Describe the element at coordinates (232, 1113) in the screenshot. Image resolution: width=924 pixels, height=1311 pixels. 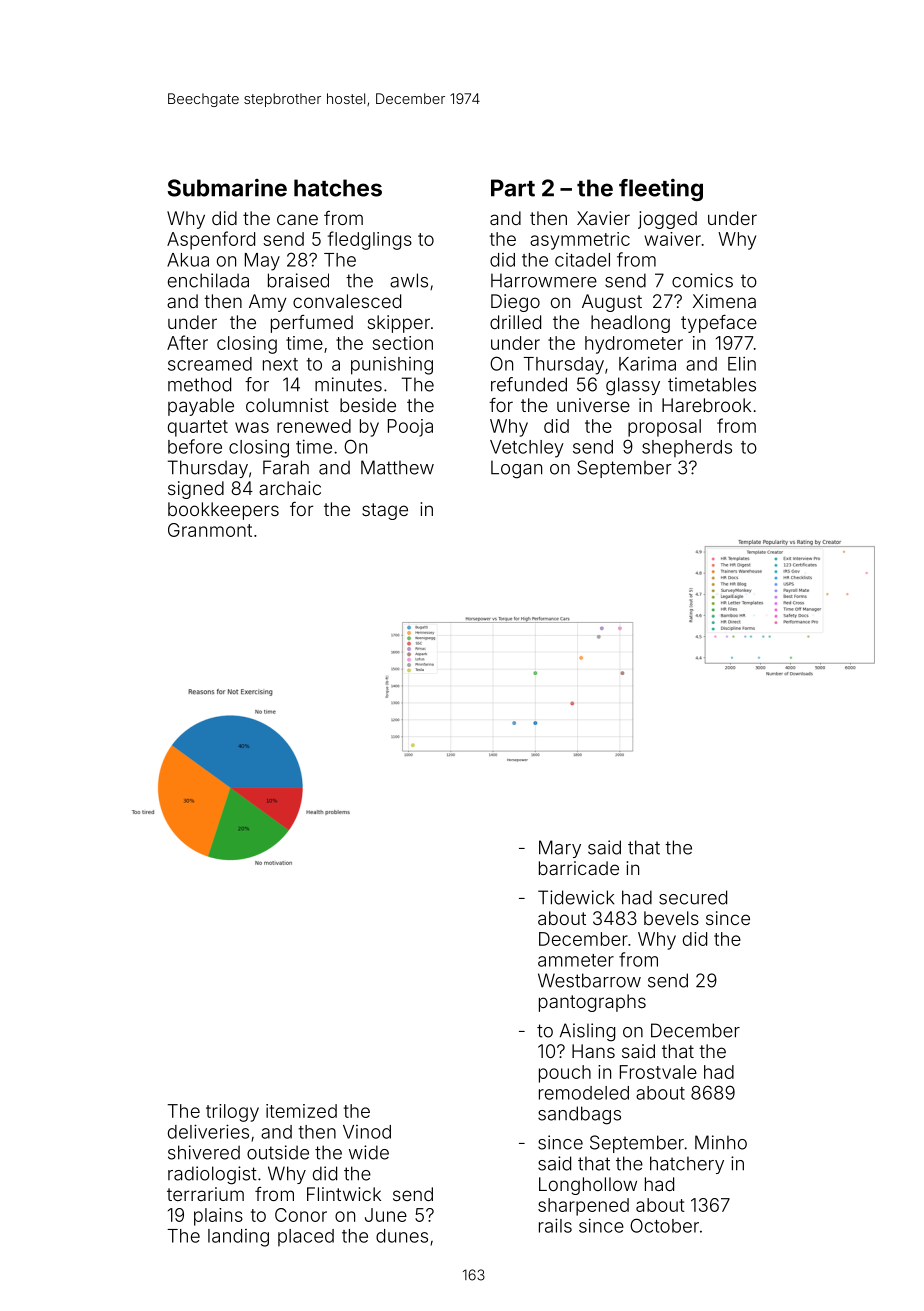
I see `trilogy` at that location.
